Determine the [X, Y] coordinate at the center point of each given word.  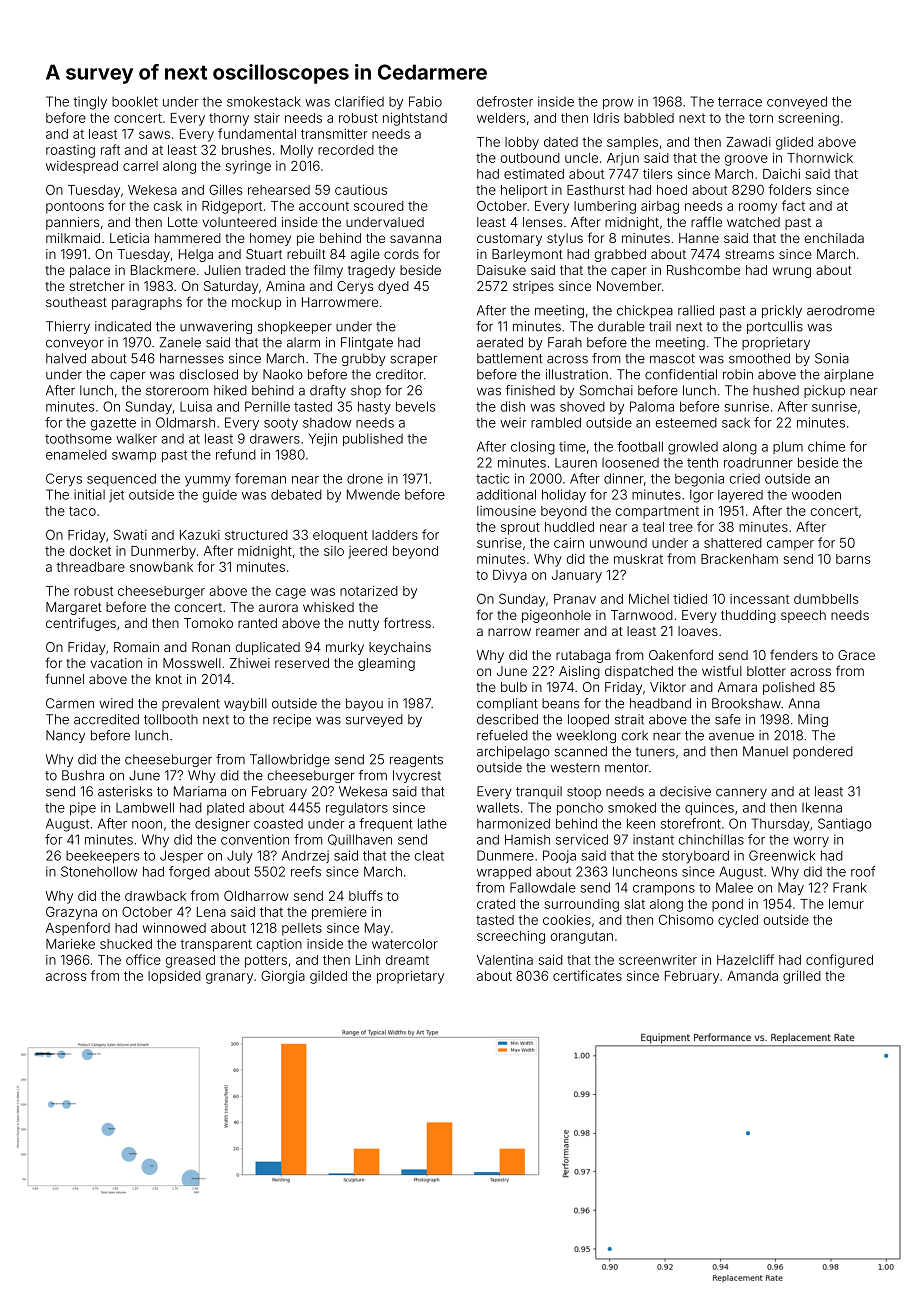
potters [266, 961]
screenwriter [658, 960]
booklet [135, 101]
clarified [359, 101]
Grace [856, 655]
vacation [116, 663]
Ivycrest [417, 776]
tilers [657, 174]
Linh [368, 960]
